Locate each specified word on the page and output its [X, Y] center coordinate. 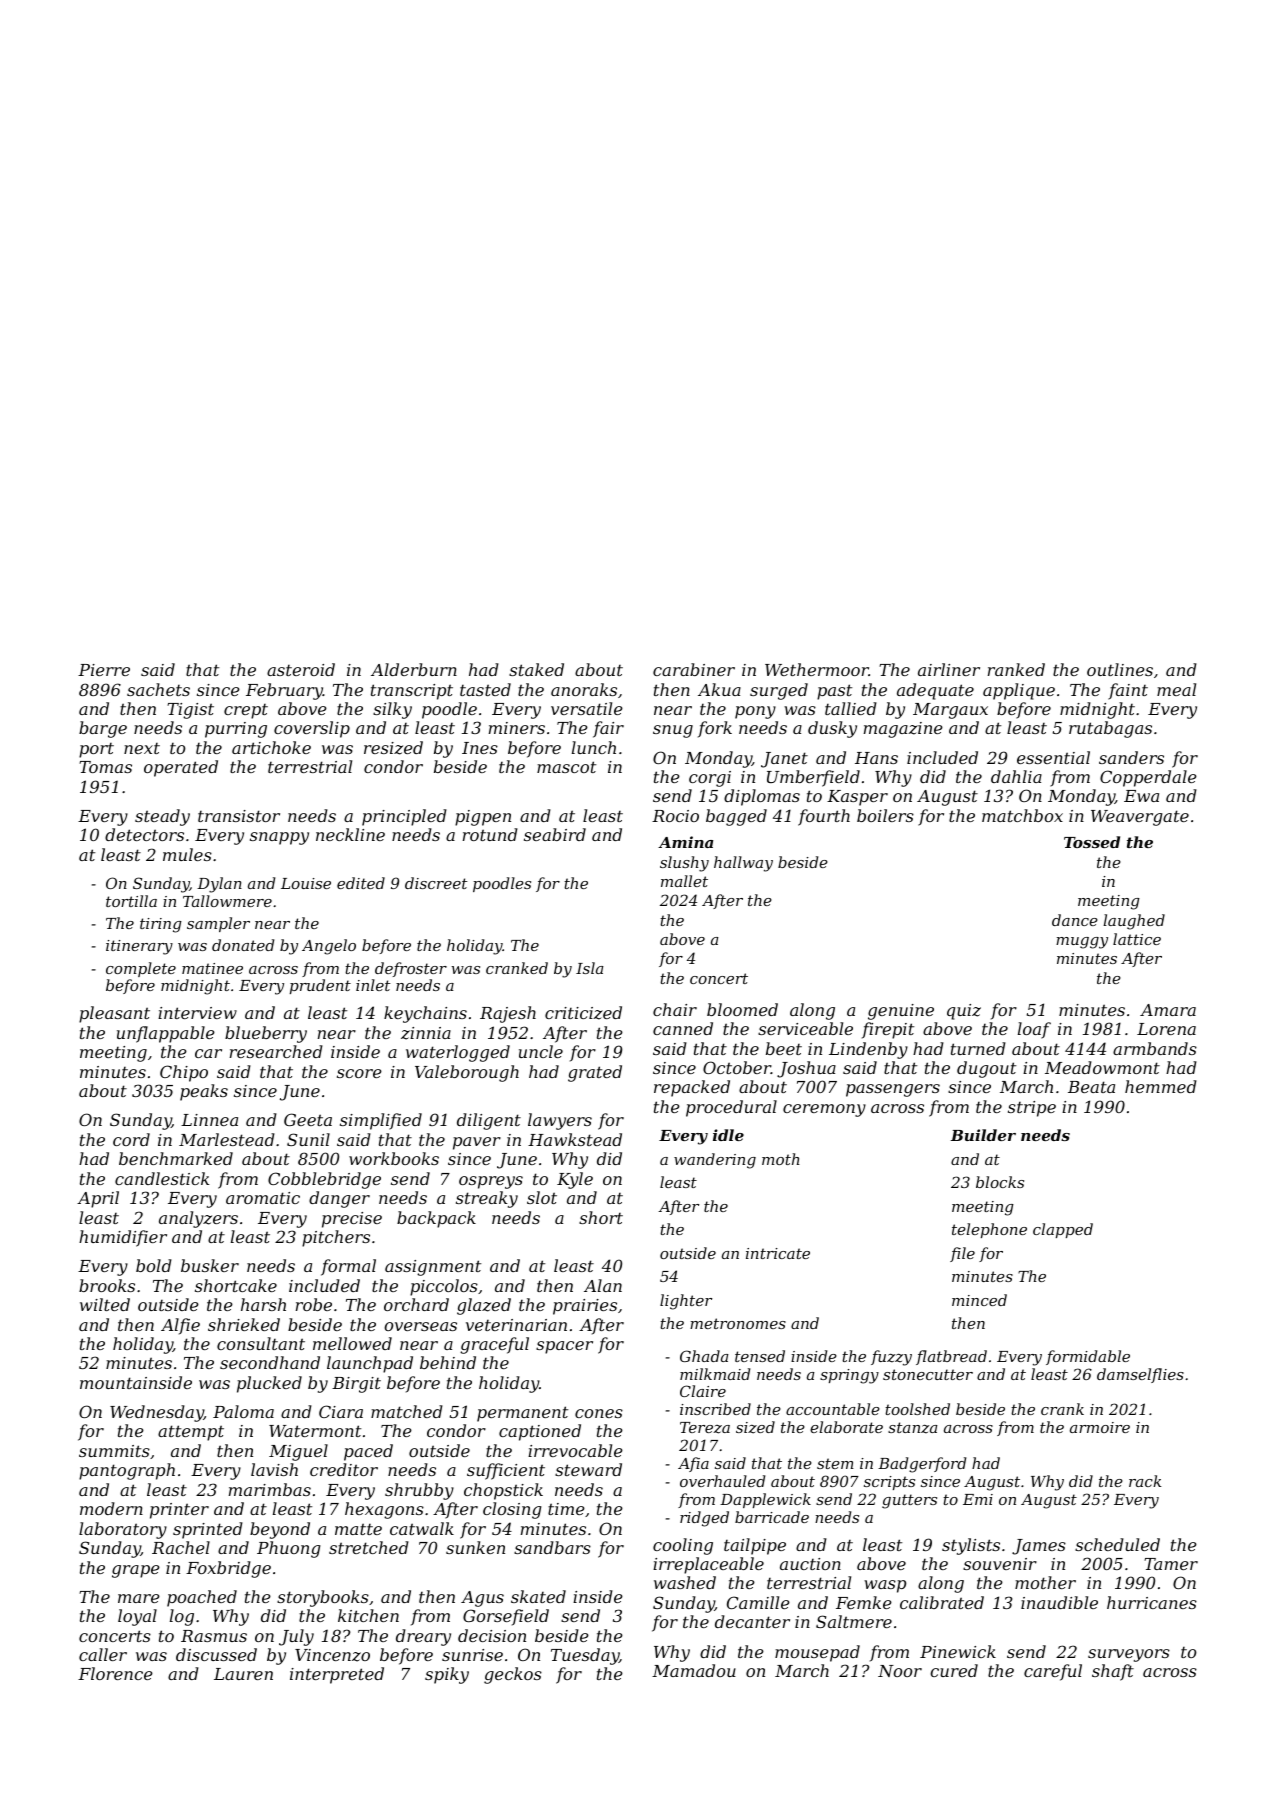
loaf [1034, 1030]
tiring [161, 925]
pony [755, 712]
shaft [1113, 1672]
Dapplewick [765, 1500]
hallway [743, 864]
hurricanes [1152, 1602]
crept [246, 711]
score [359, 1073]
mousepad [817, 1653]
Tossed [1092, 842]
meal [1176, 689]
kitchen [368, 1615]
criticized [583, 1013]
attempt [191, 1433]
